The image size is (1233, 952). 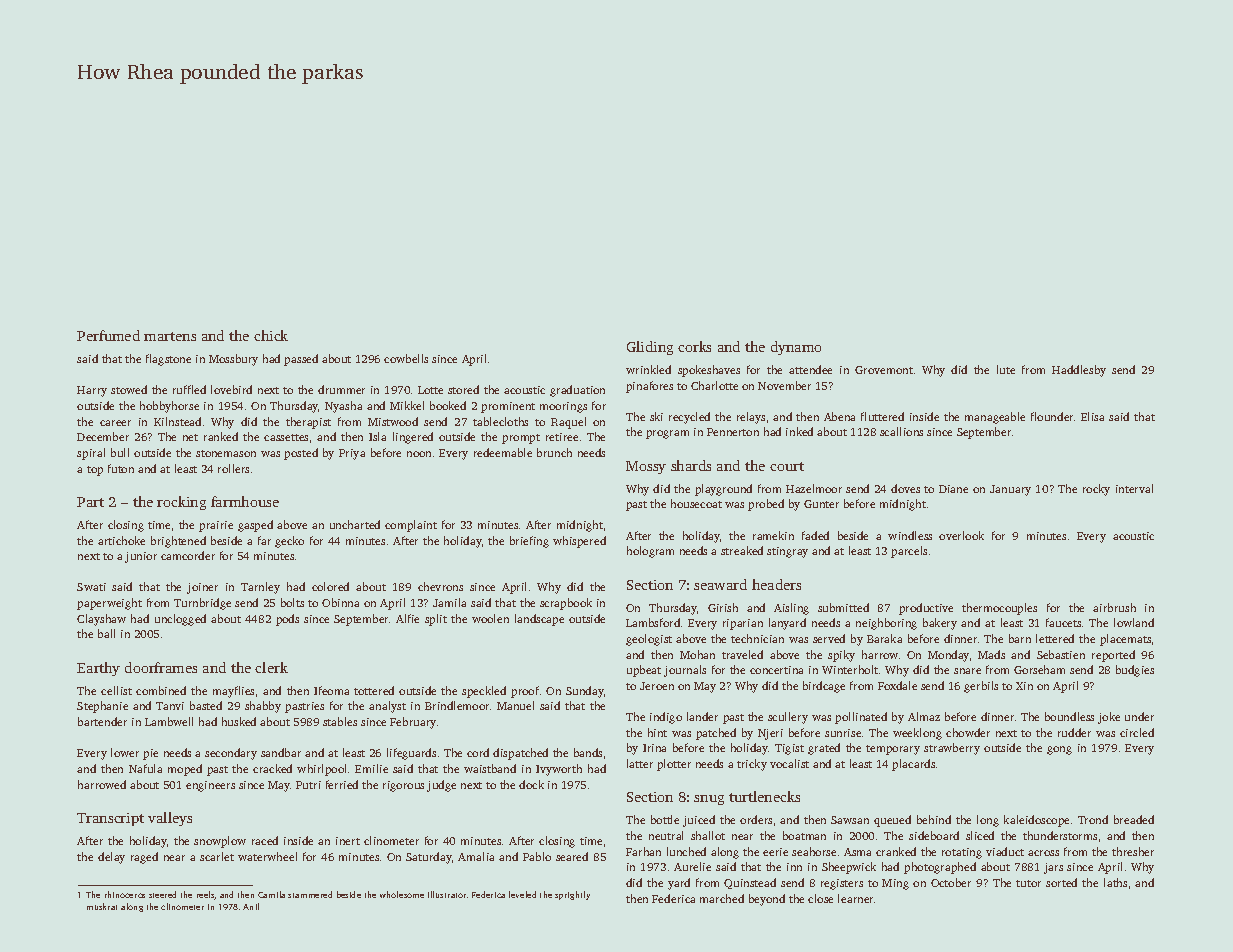 What do you see at coordinates (121, 468) in the screenshot?
I see `futon` at bounding box center [121, 468].
